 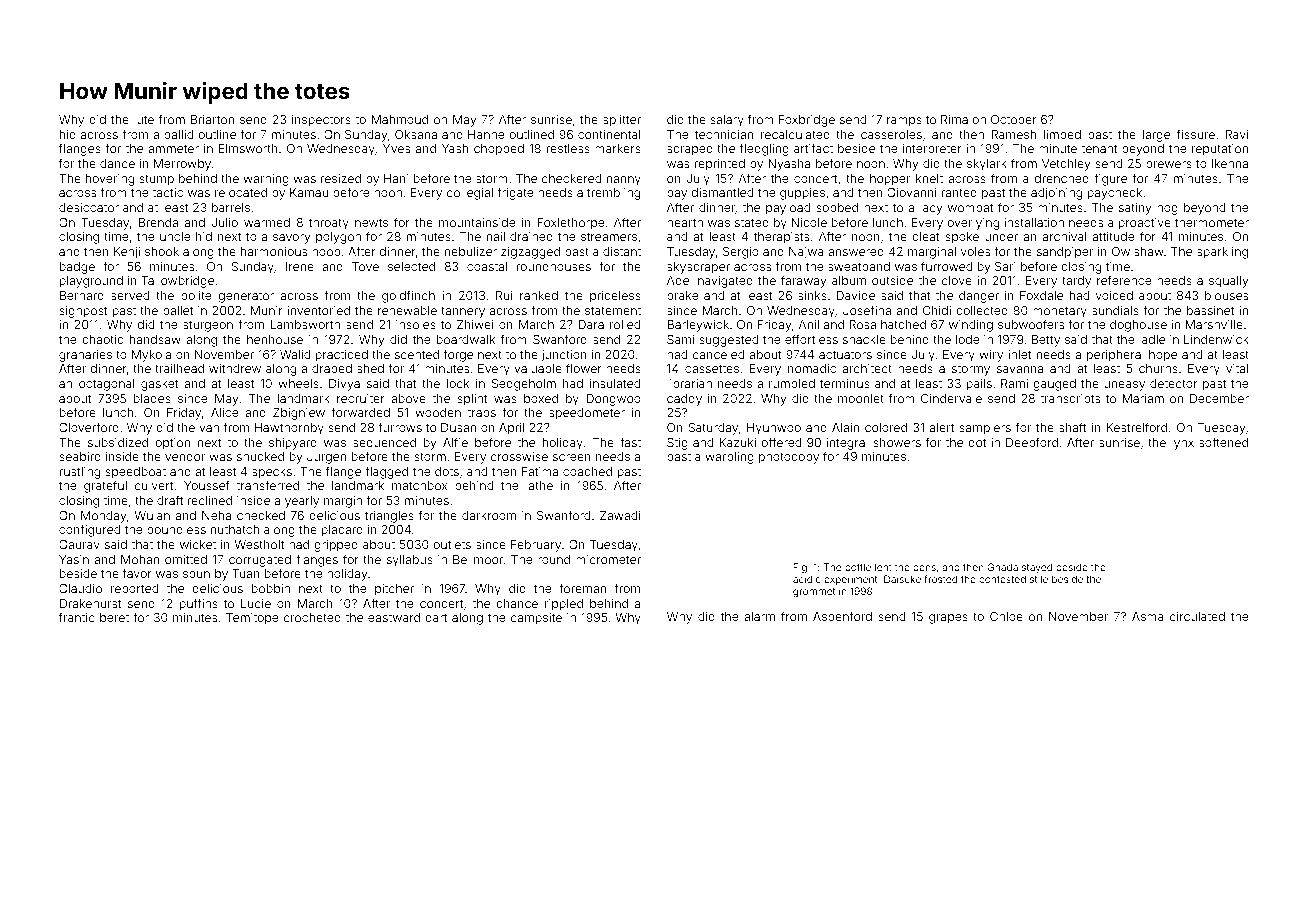 I want to click on nomadic, so click(x=812, y=368).
